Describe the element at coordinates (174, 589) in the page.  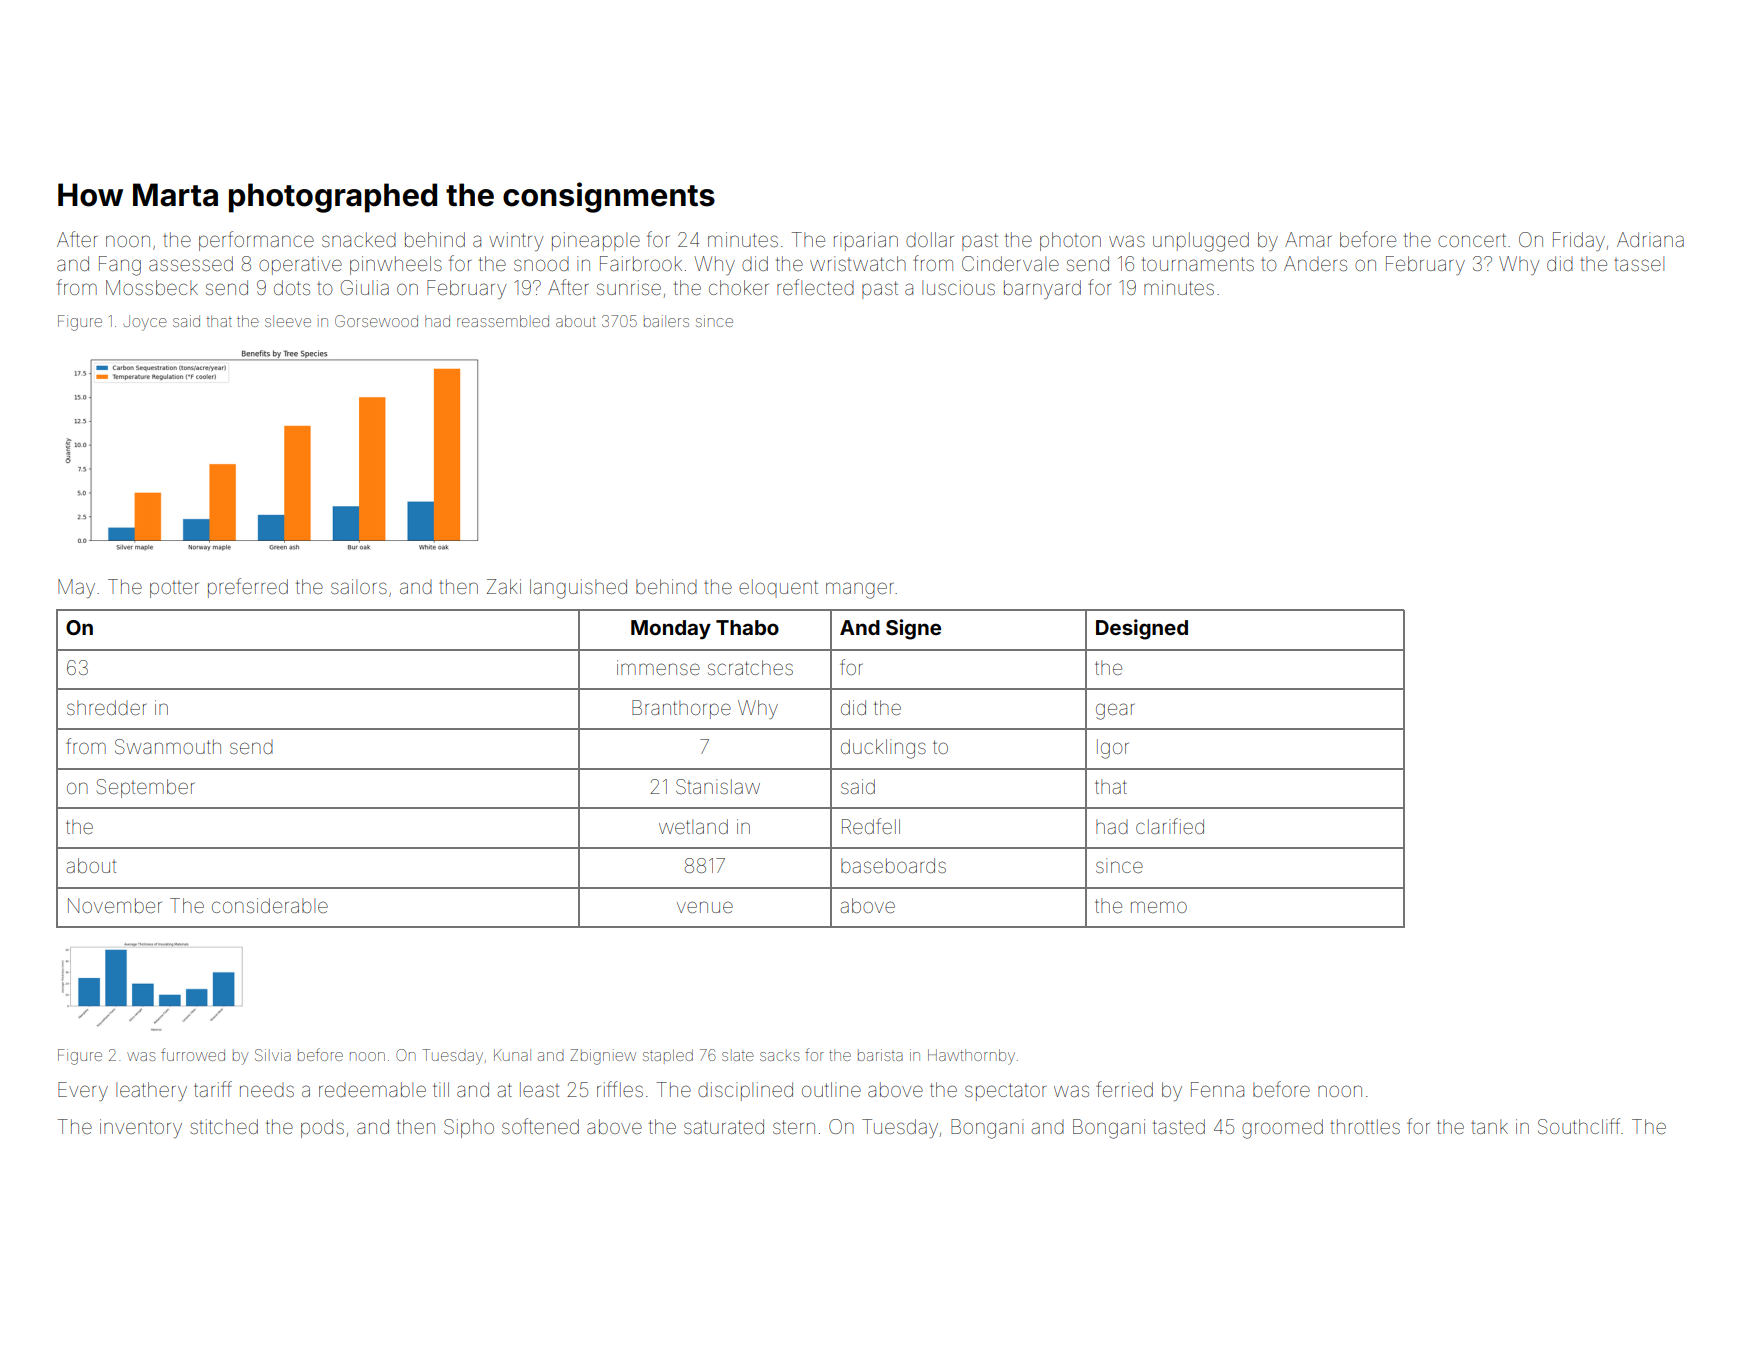
I see `potter` at that location.
